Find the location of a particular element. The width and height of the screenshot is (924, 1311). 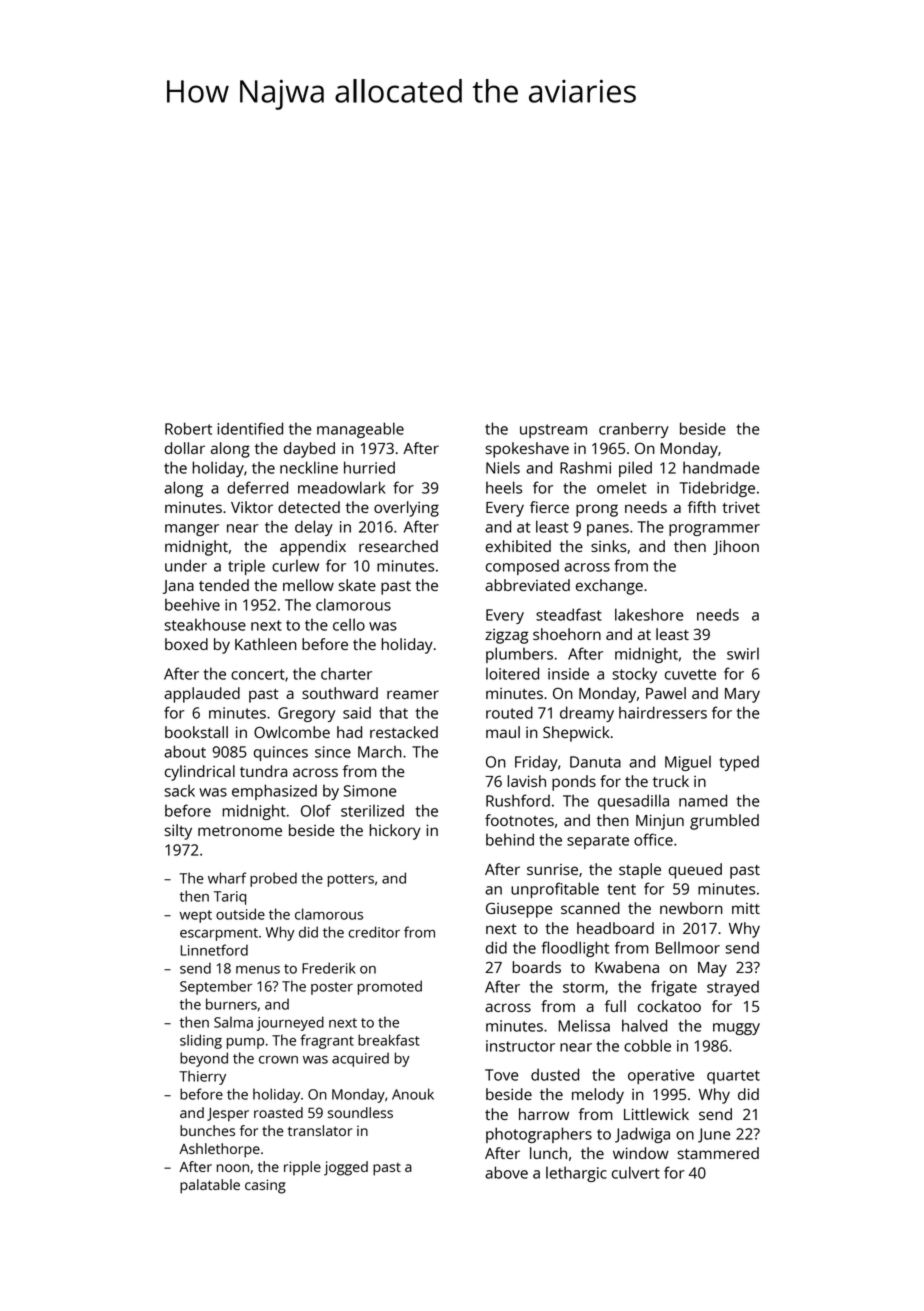

crown is located at coordinates (278, 1060).
